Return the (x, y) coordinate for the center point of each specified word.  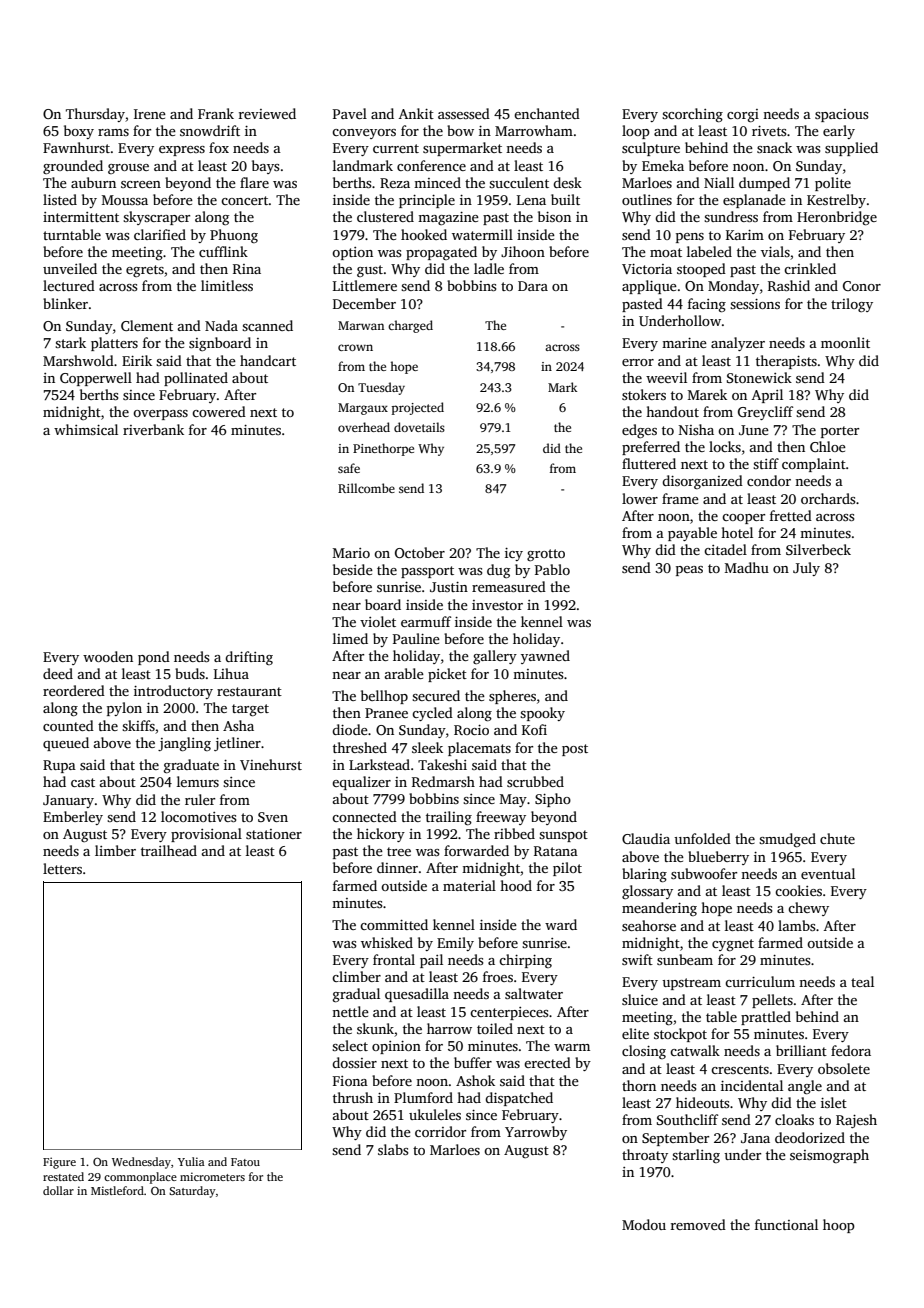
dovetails (419, 427)
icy (514, 554)
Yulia (191, 1161)
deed (58, 673)
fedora (851, 1050)
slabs (393, 1149)
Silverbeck (818, 549)
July (806, 569)
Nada (221, 325)
